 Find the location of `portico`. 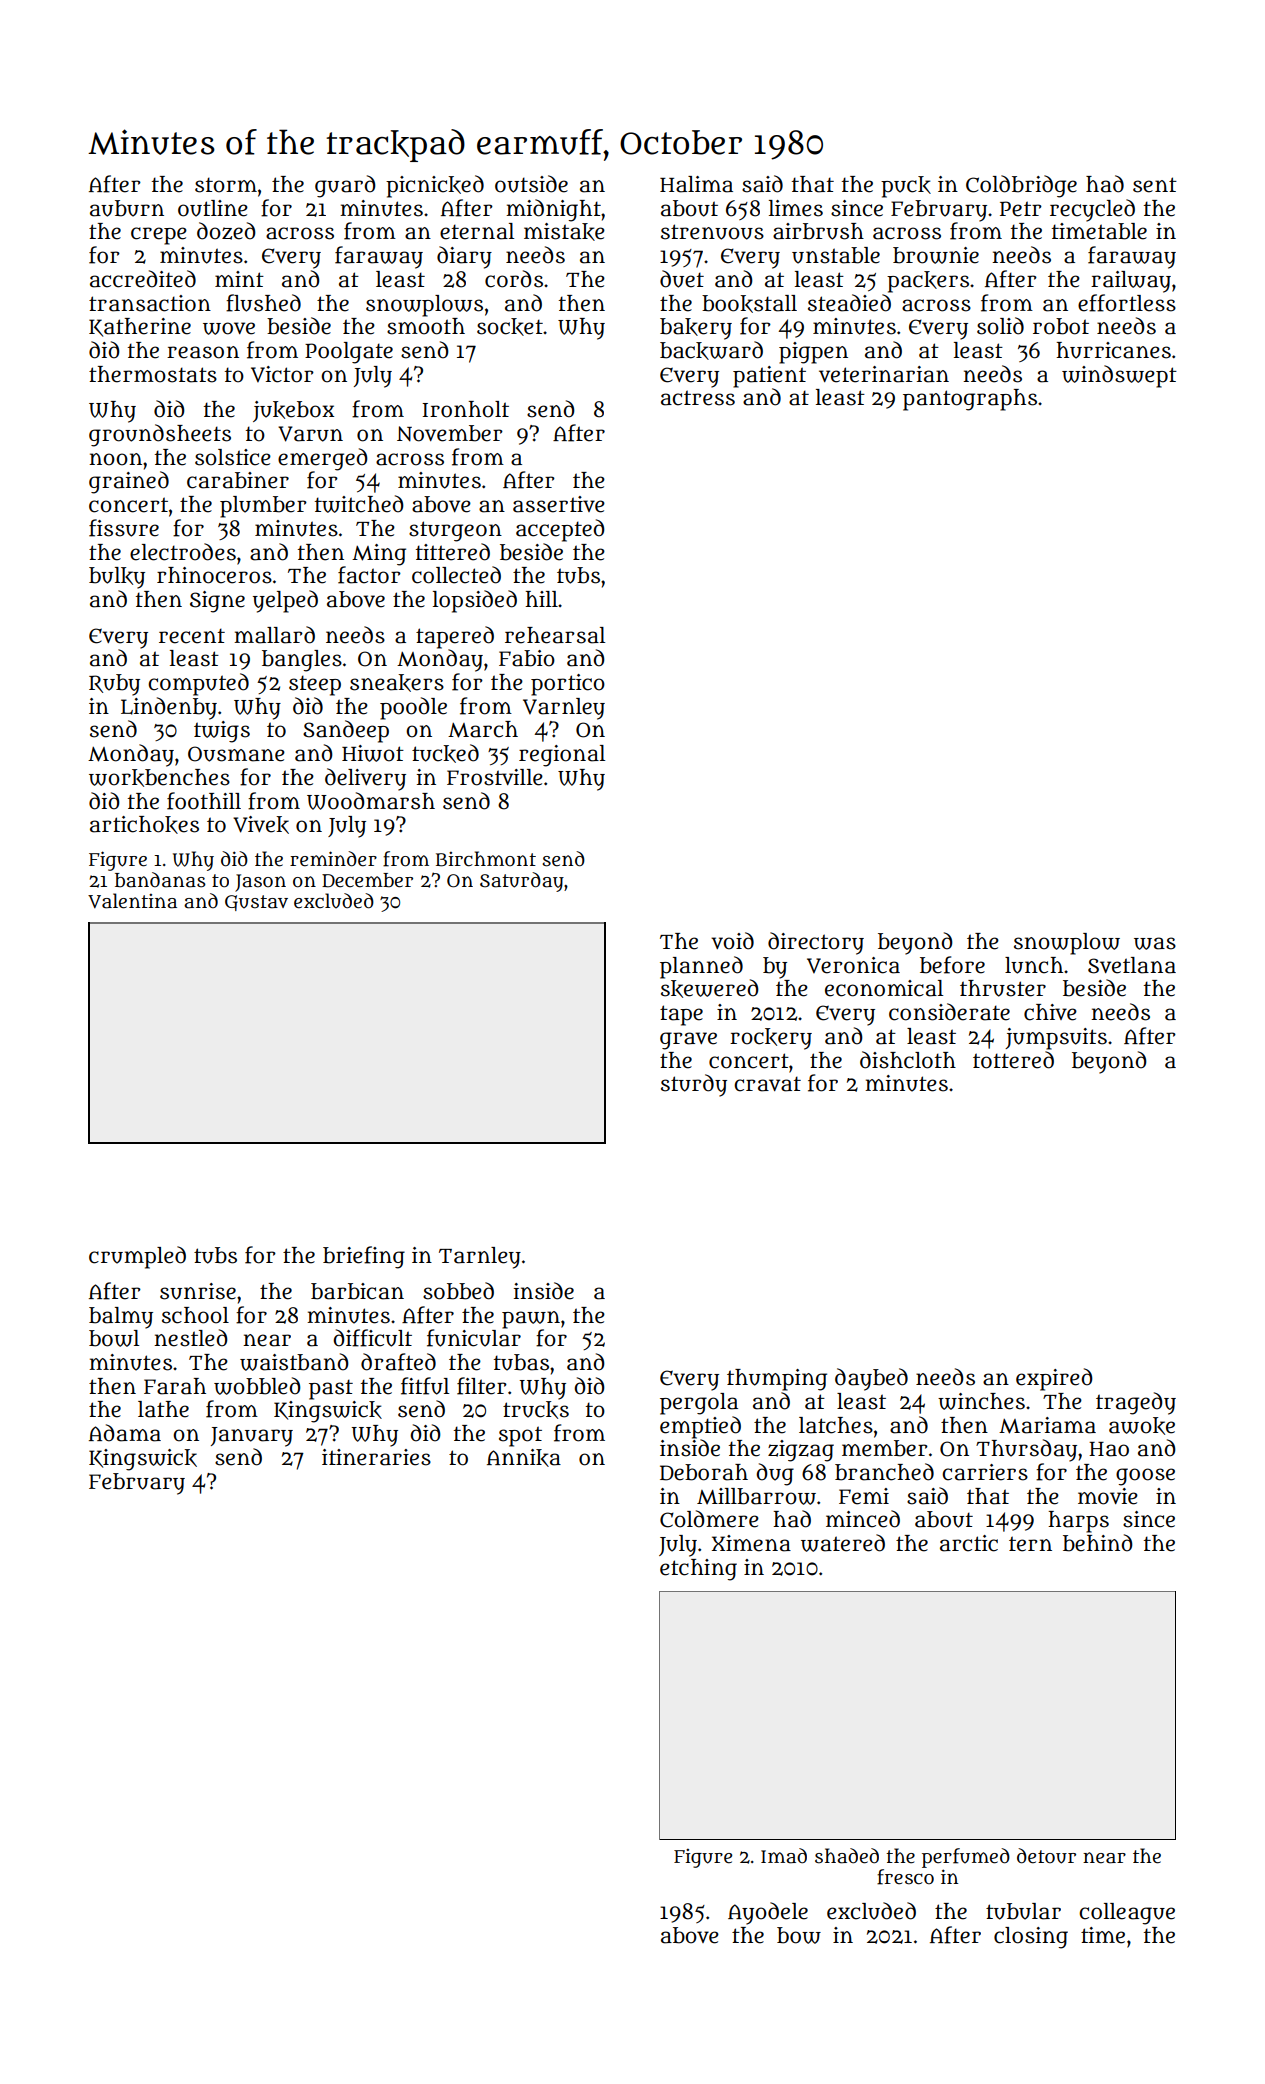

portico is located at coordinates (568, 685).
